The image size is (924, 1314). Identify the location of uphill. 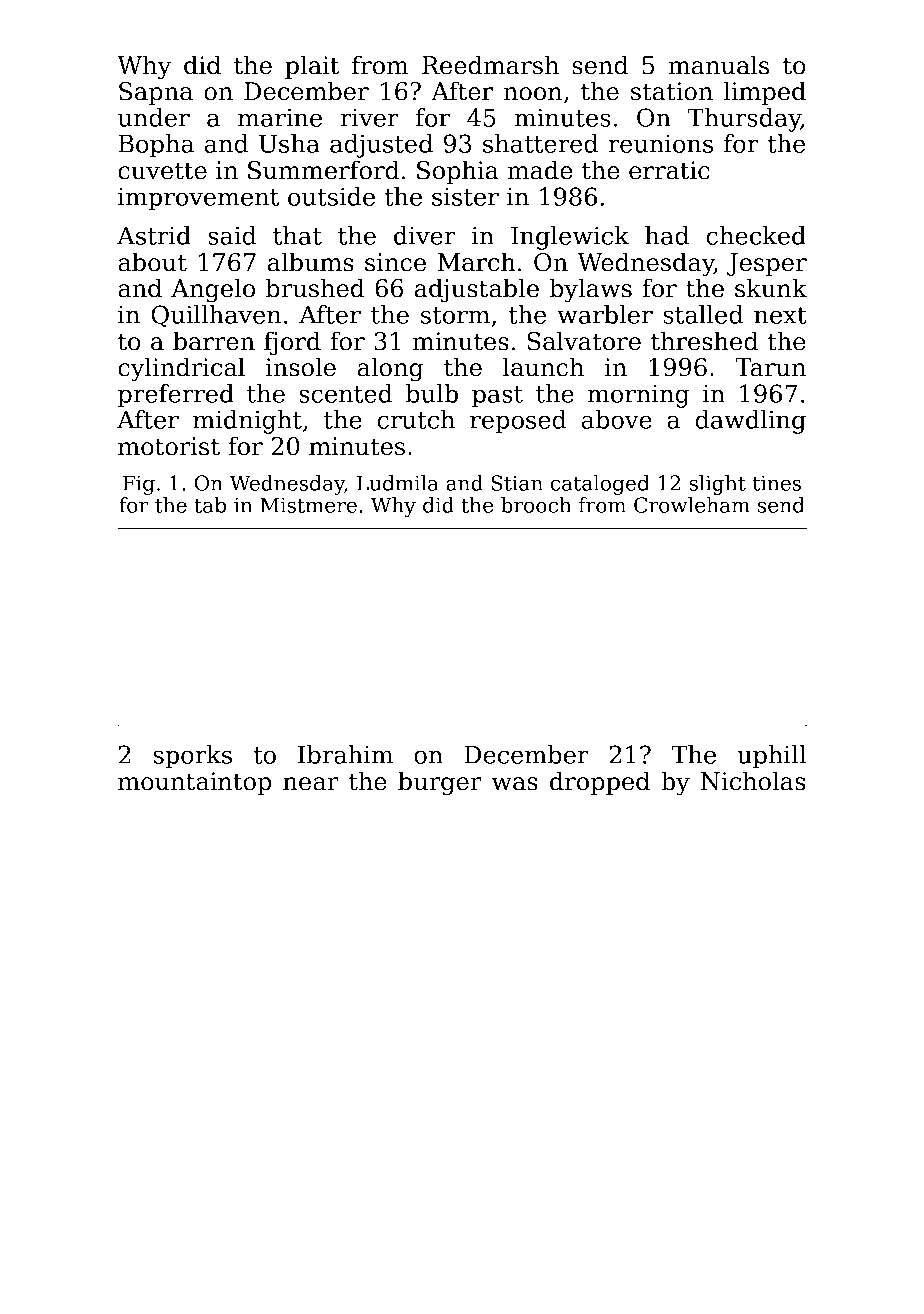
(771, 757).
